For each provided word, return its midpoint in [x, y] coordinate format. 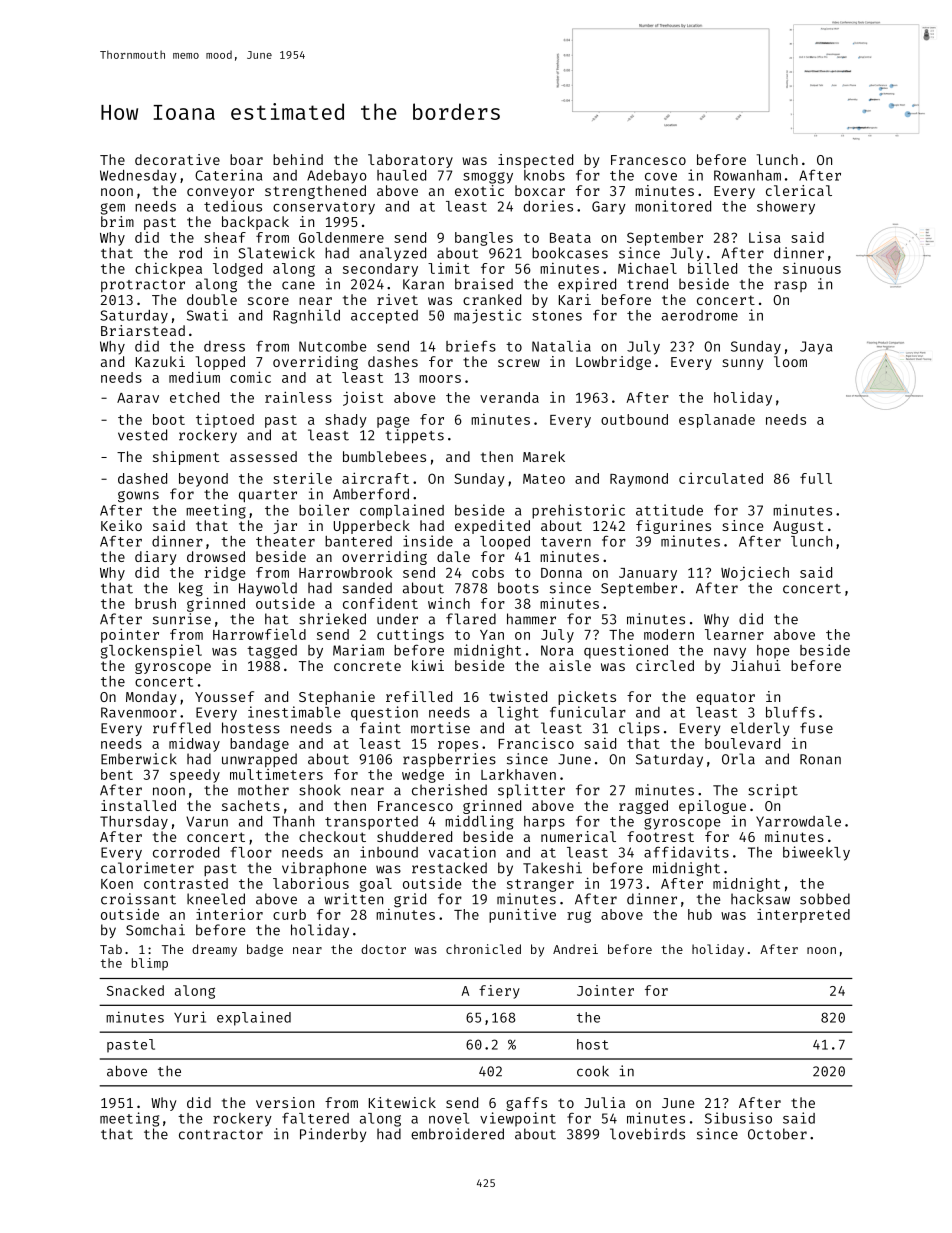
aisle [570, 665]
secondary [380, 270]
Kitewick [402, 1102]
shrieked [332, 619]
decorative [177, 159]
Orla [738, 759]
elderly [760, 729]
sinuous [812, 268]
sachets [251, 805]
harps [544, 823]
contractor [221, 1135]
